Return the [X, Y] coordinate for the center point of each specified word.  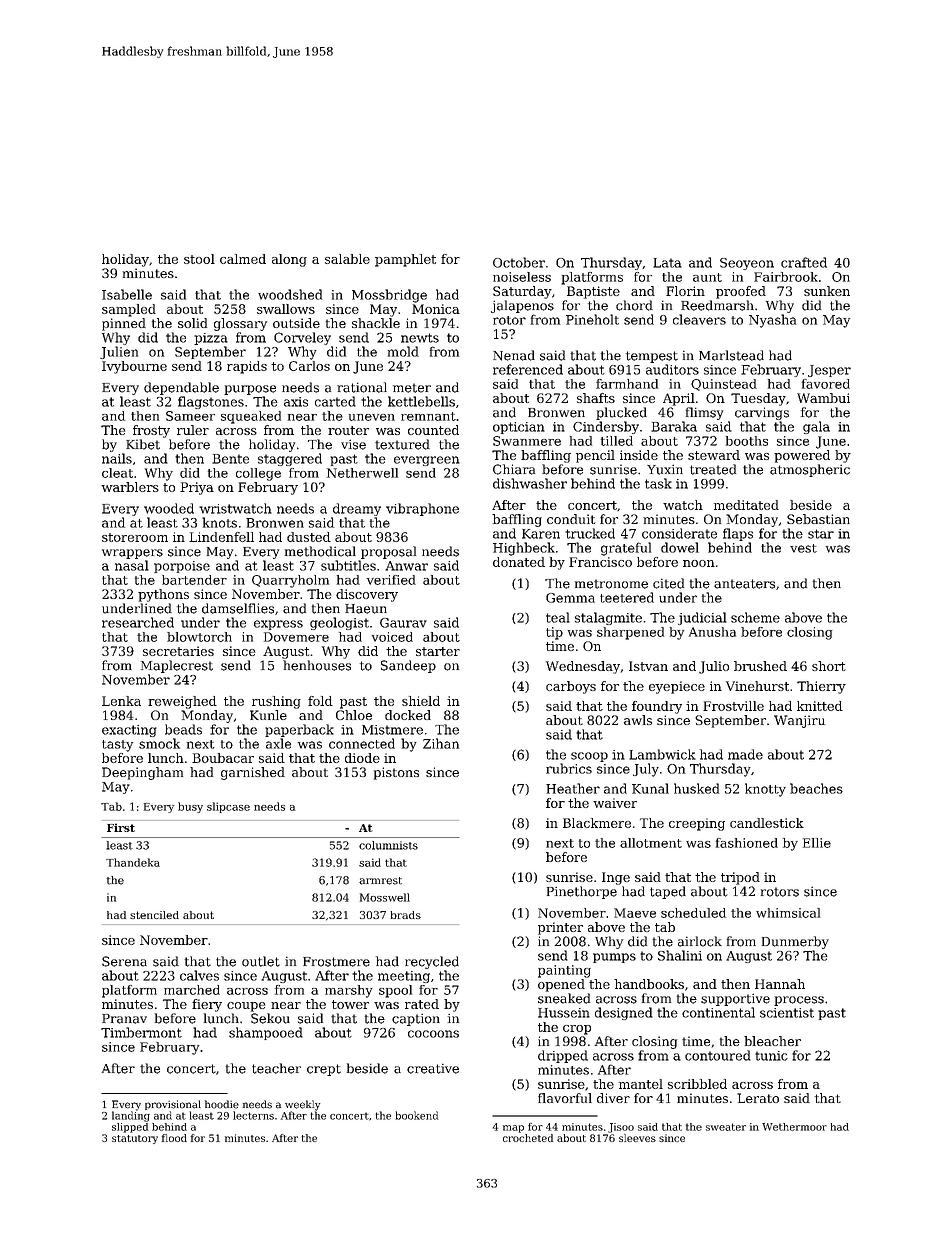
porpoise [182, 567]
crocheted [528, 1138]
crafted [804, 262]
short [829, 666]
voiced [392, 637]
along [289, 260]
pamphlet [405, 260]
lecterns [253, 1115]
